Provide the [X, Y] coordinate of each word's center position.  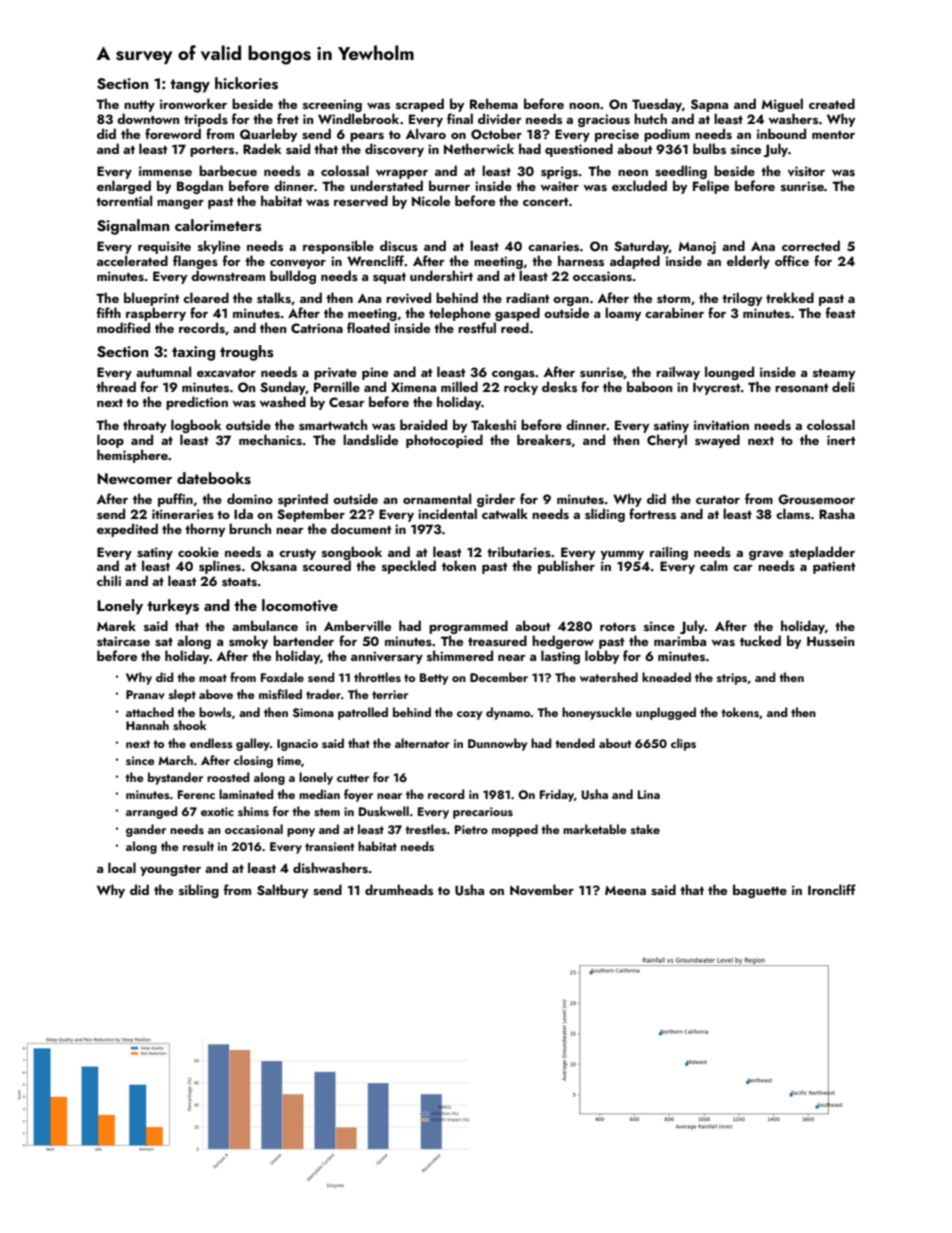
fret [288, 118]
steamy [834, 374]
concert [545, 202]
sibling [199, 891]
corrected [811, 245]
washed [283, 401]
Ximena [413, 387]
